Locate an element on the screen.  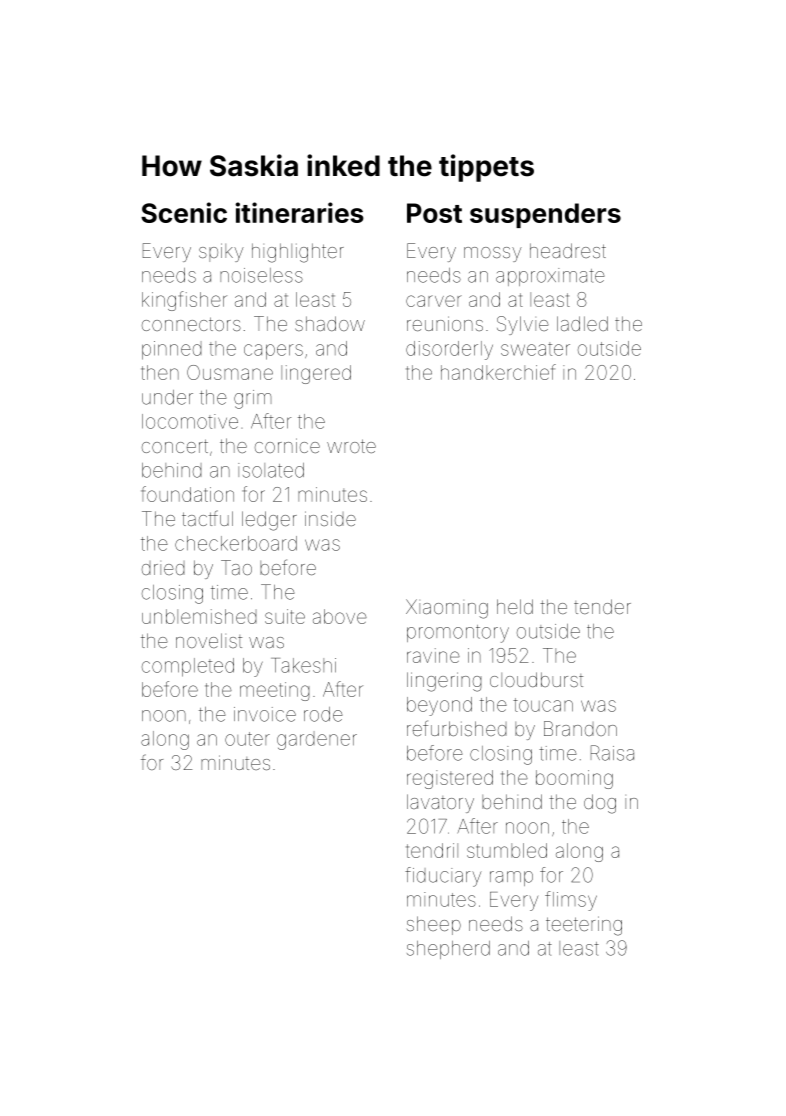
itineraries is located at coordinates (299, 212).
